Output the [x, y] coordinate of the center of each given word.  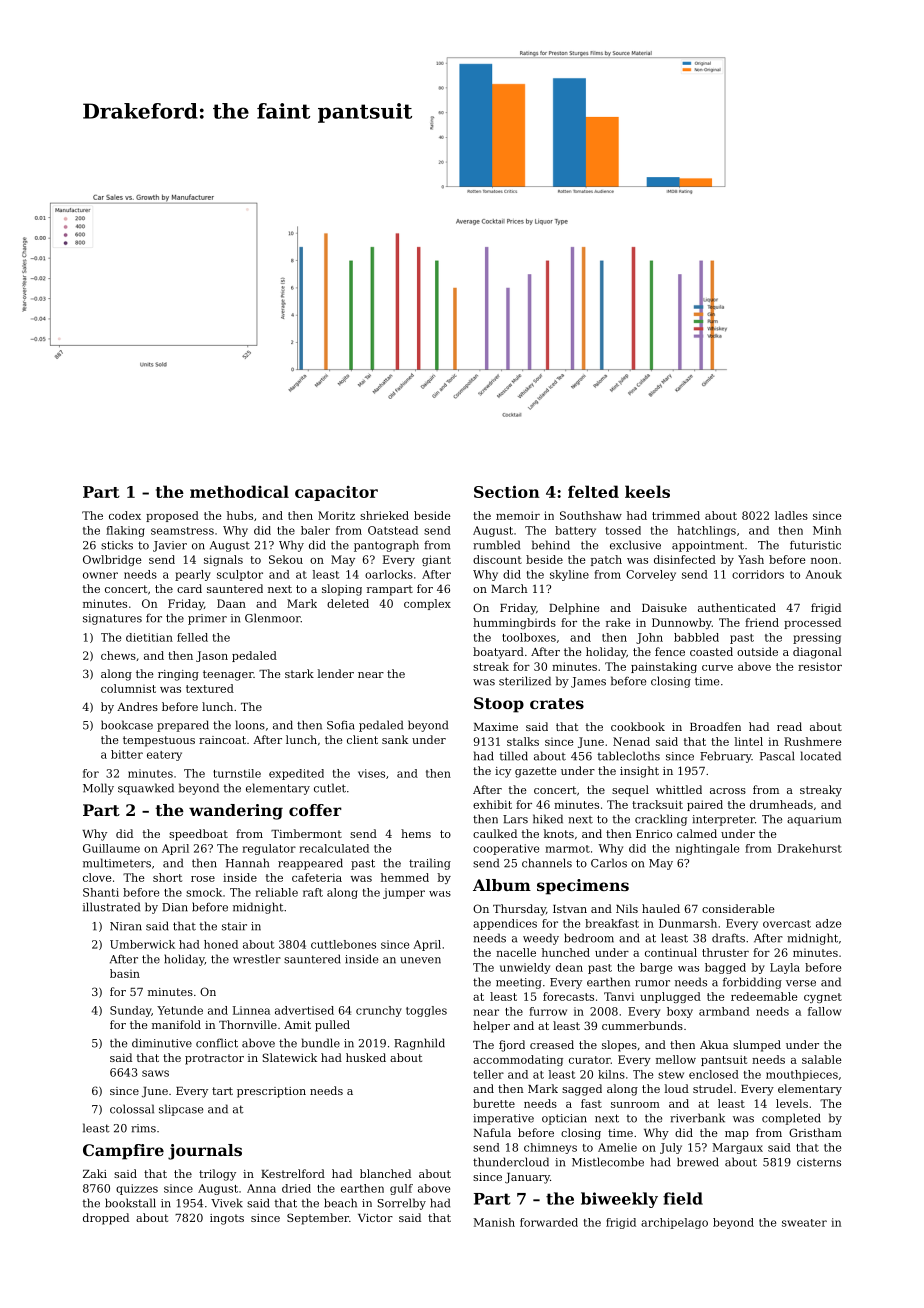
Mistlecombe [608, 1162]
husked [366, 1057]
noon [824, 561]
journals [205, 1152]
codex [125, 515]
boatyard [498, 653]
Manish [494, 1222]
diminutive [162, 1043]
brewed [698, 1162]
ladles [791, 515]
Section [507, 491]
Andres [137, 706]
